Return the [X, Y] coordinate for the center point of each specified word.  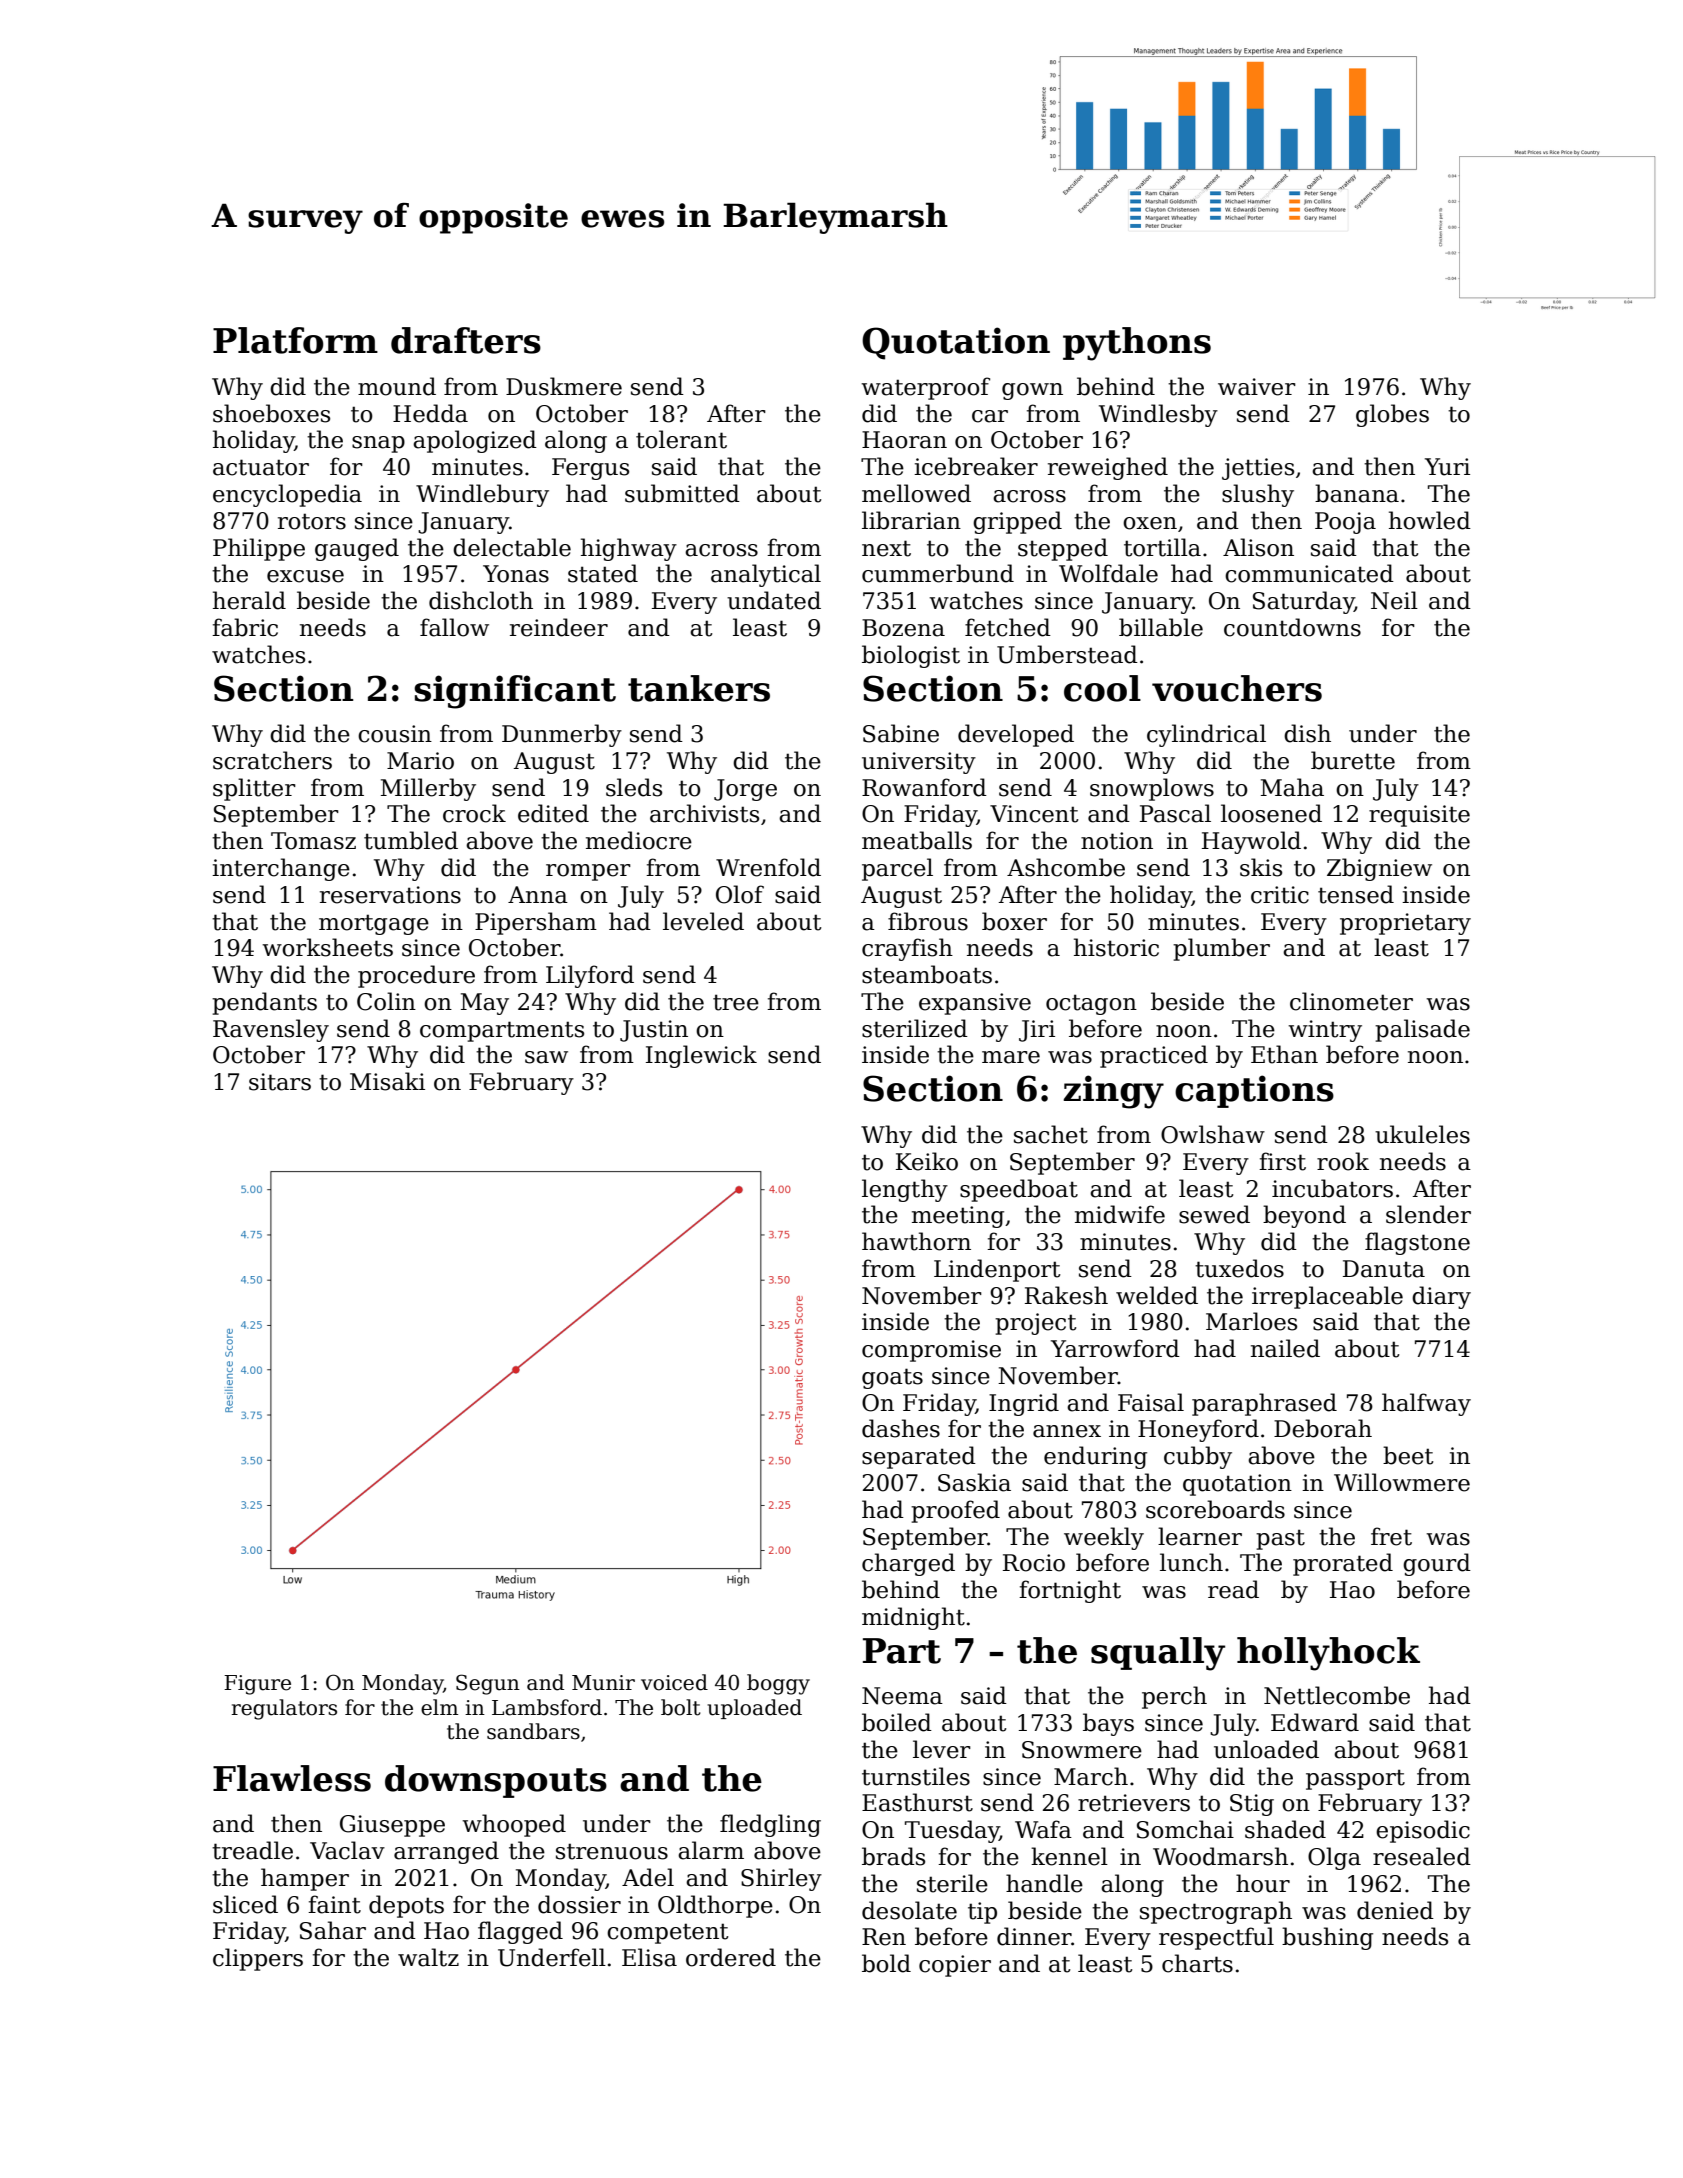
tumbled [411, 840]
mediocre [639, 840]
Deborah [1323, 1428]
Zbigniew [1379, 869]
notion [1117, 841]
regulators [284, 1709]
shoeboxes [271, 413]
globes [1392, 415]
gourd [1437, 1564]
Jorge [745, 790]
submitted [682, 493]
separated [919, 1457]
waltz [428, 1957]
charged [908, 1564]
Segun [488, 1684]
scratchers [272, 760]
